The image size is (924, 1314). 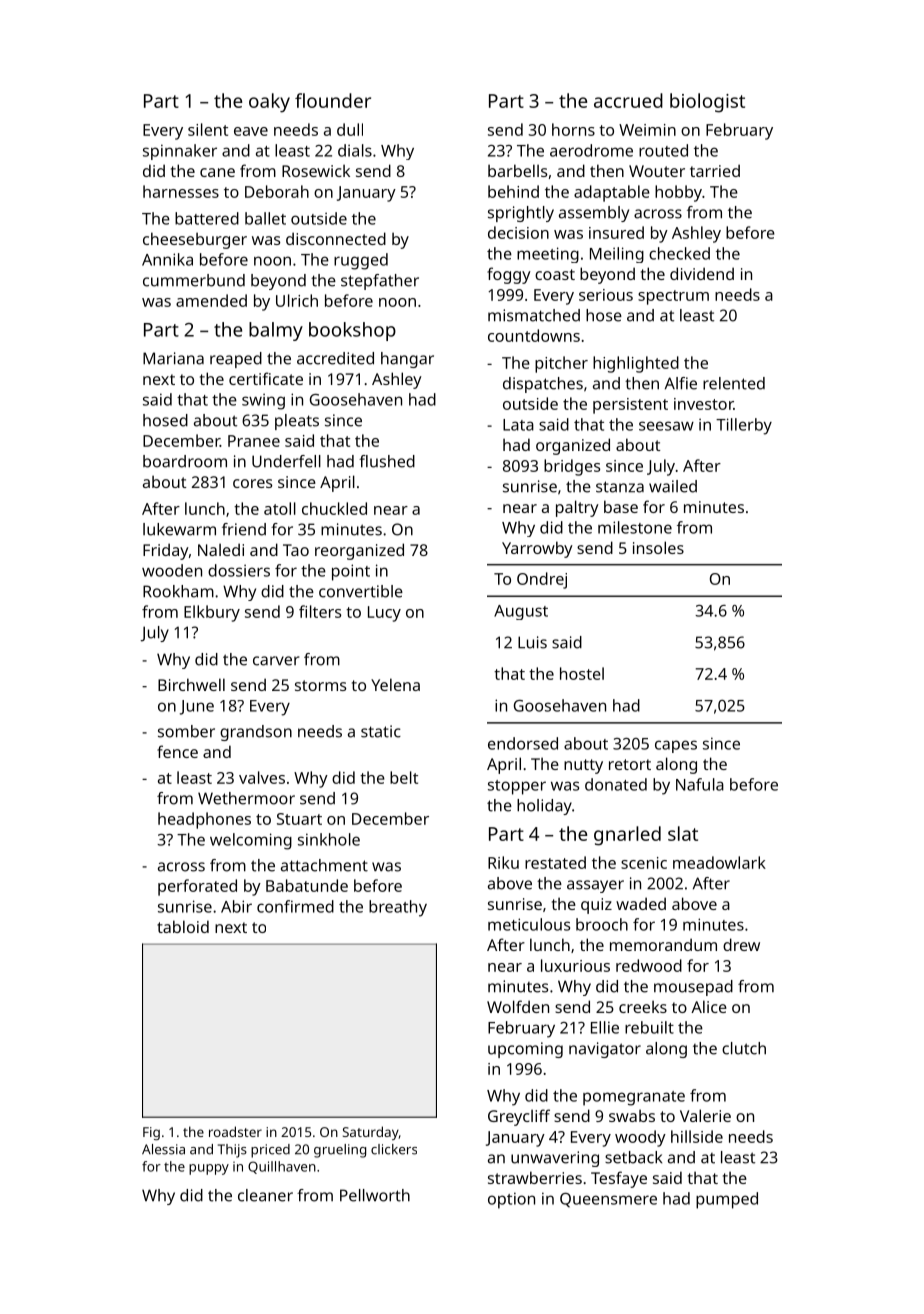 What do you see at coordinates (518, 425) in the screenshot?
I see `Lata` at bounding box center [518, 425].
